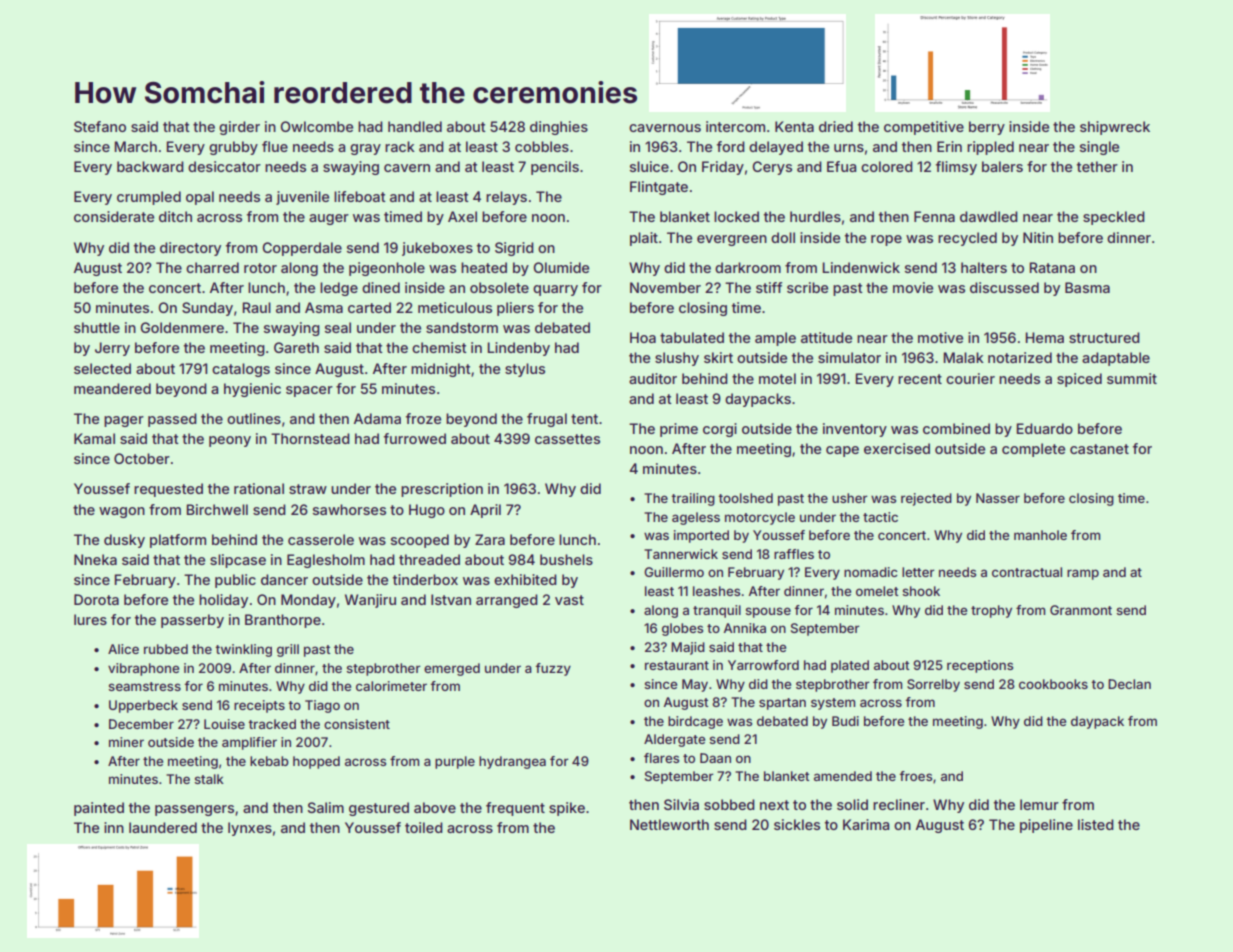 This image has width=1233, height=952. Describe the element at coordinates (1040, 535) in the image. I see `manhole` at that location.
